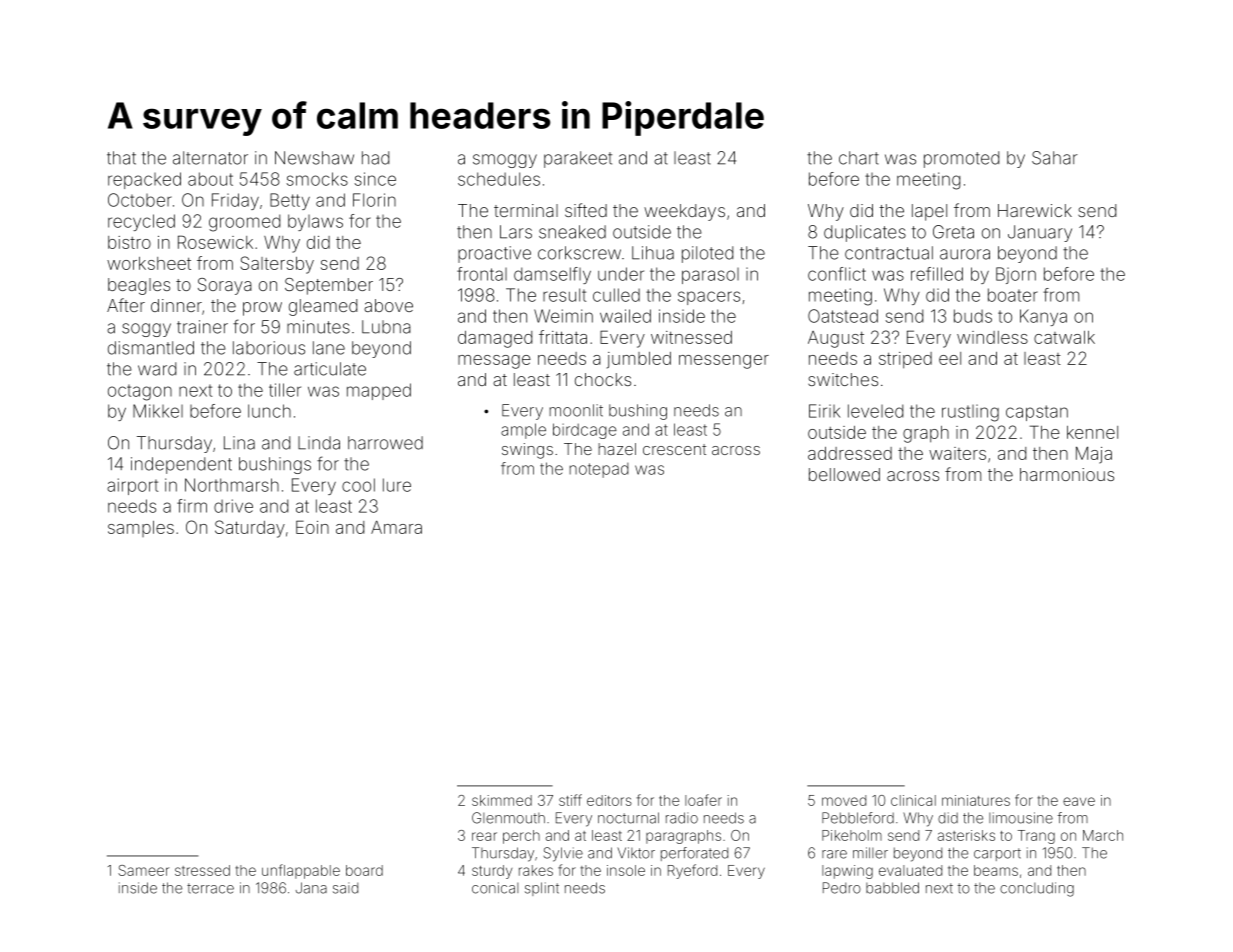 The height and width of the page is (952, 1233). What do you see at coordinates (1094, 455) in the page?
I see `Maja` at bounding box center [1094, 455].
